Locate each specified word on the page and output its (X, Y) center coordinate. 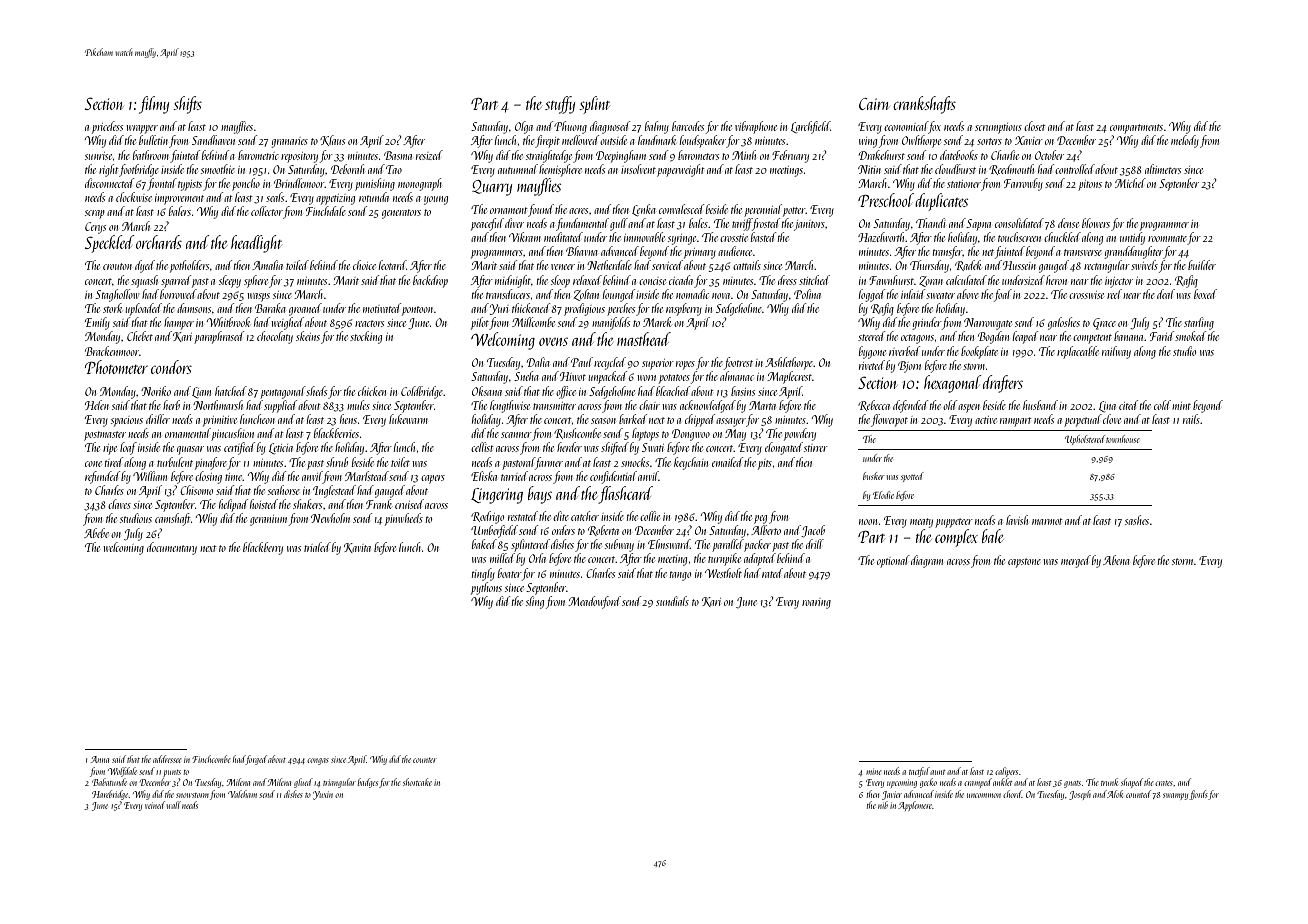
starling (1199, 323)
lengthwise (510, 406)
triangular (339, 783)
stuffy (560, 105)
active (986, 420)
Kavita (357, 548)
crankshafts (924, 105)
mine (874, 771)
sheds (316, 391)
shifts (187, 105)
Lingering (497, 496)
